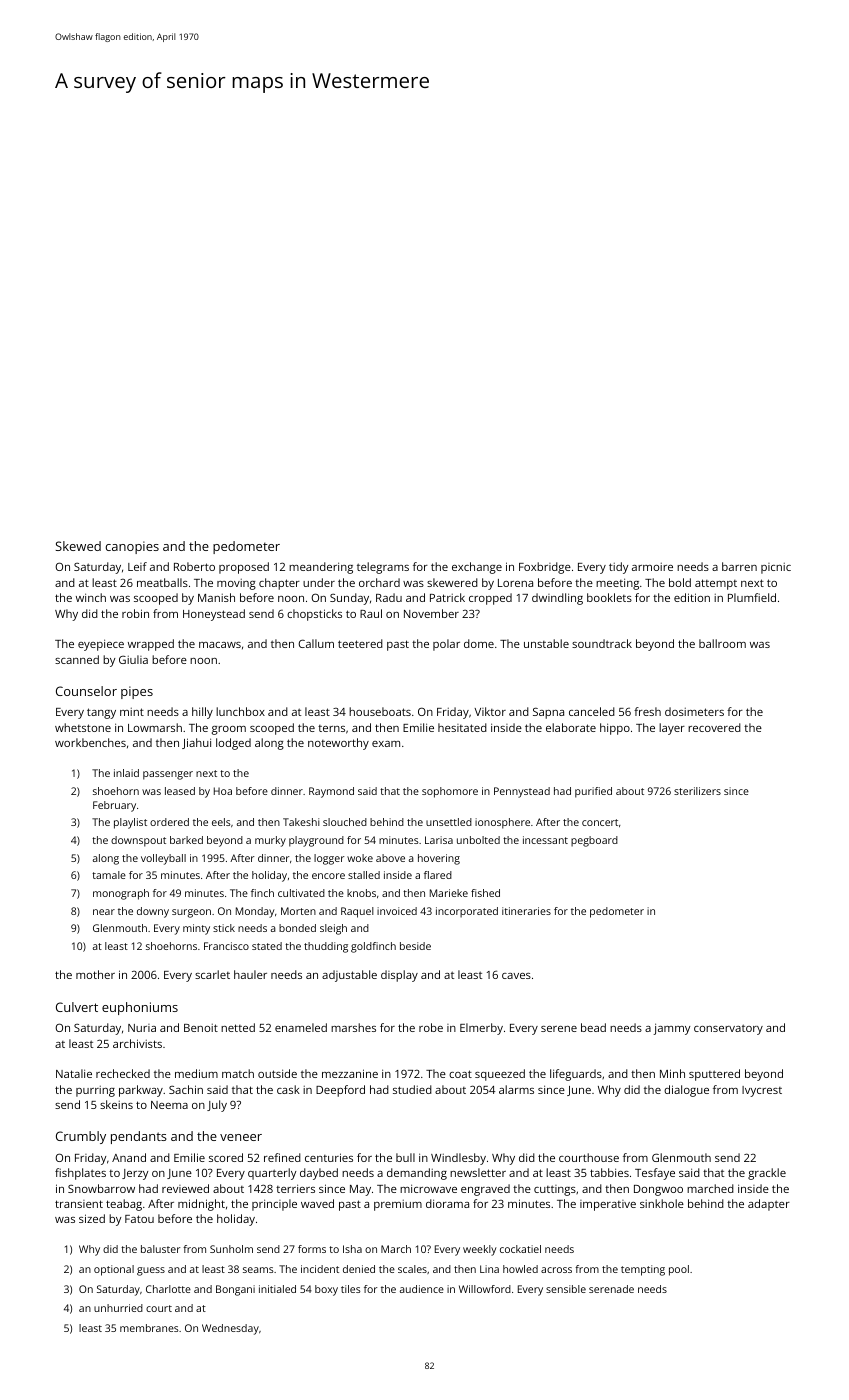  Describe the element at coordinates (618, 568) in the screenshot. I see `tidy` at that location.
